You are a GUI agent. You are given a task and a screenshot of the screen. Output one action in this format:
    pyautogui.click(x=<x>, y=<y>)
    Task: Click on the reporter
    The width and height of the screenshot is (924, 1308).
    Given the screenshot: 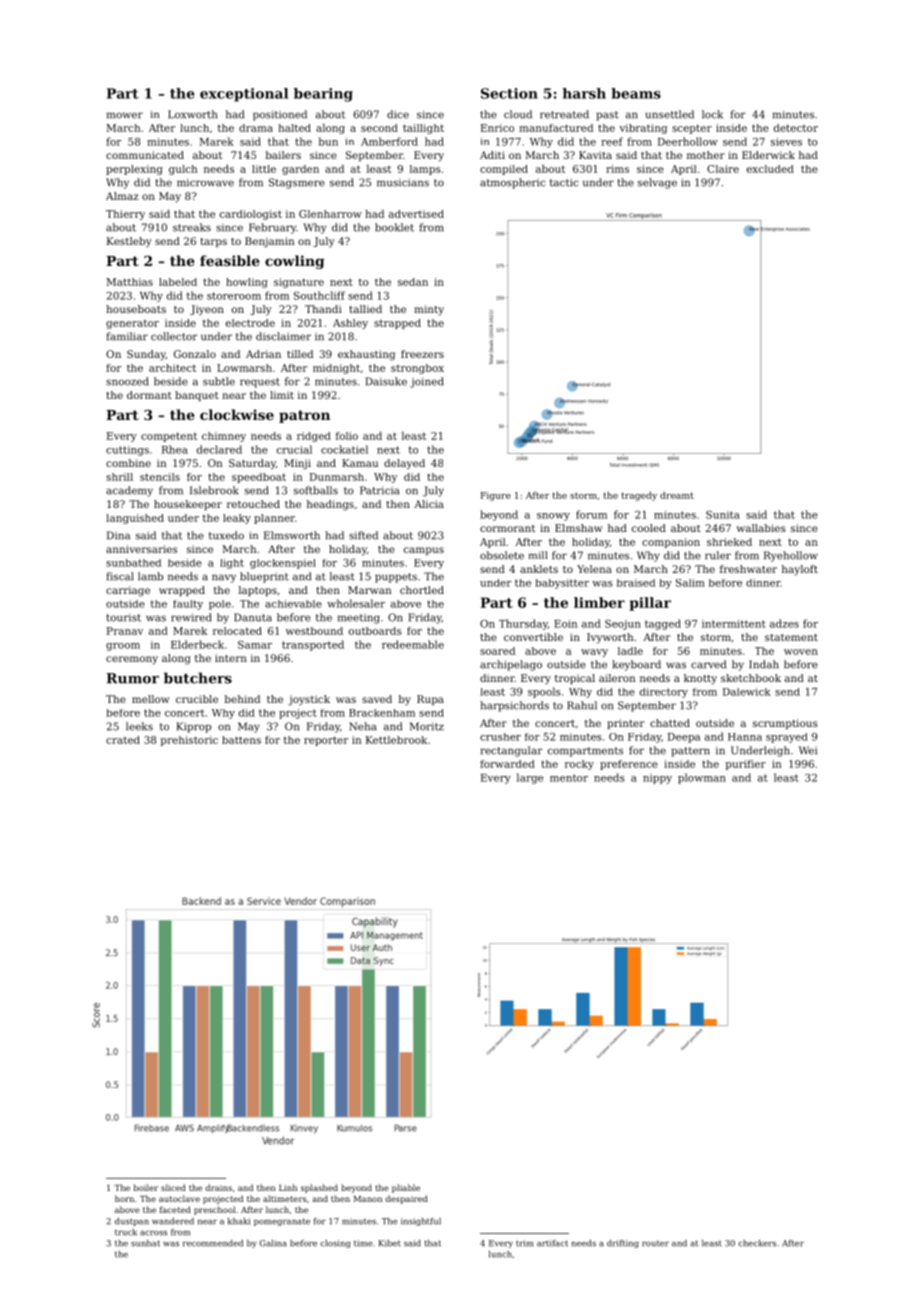 What is the action you would take?
    pyautogui.click(x=326, y=741)
